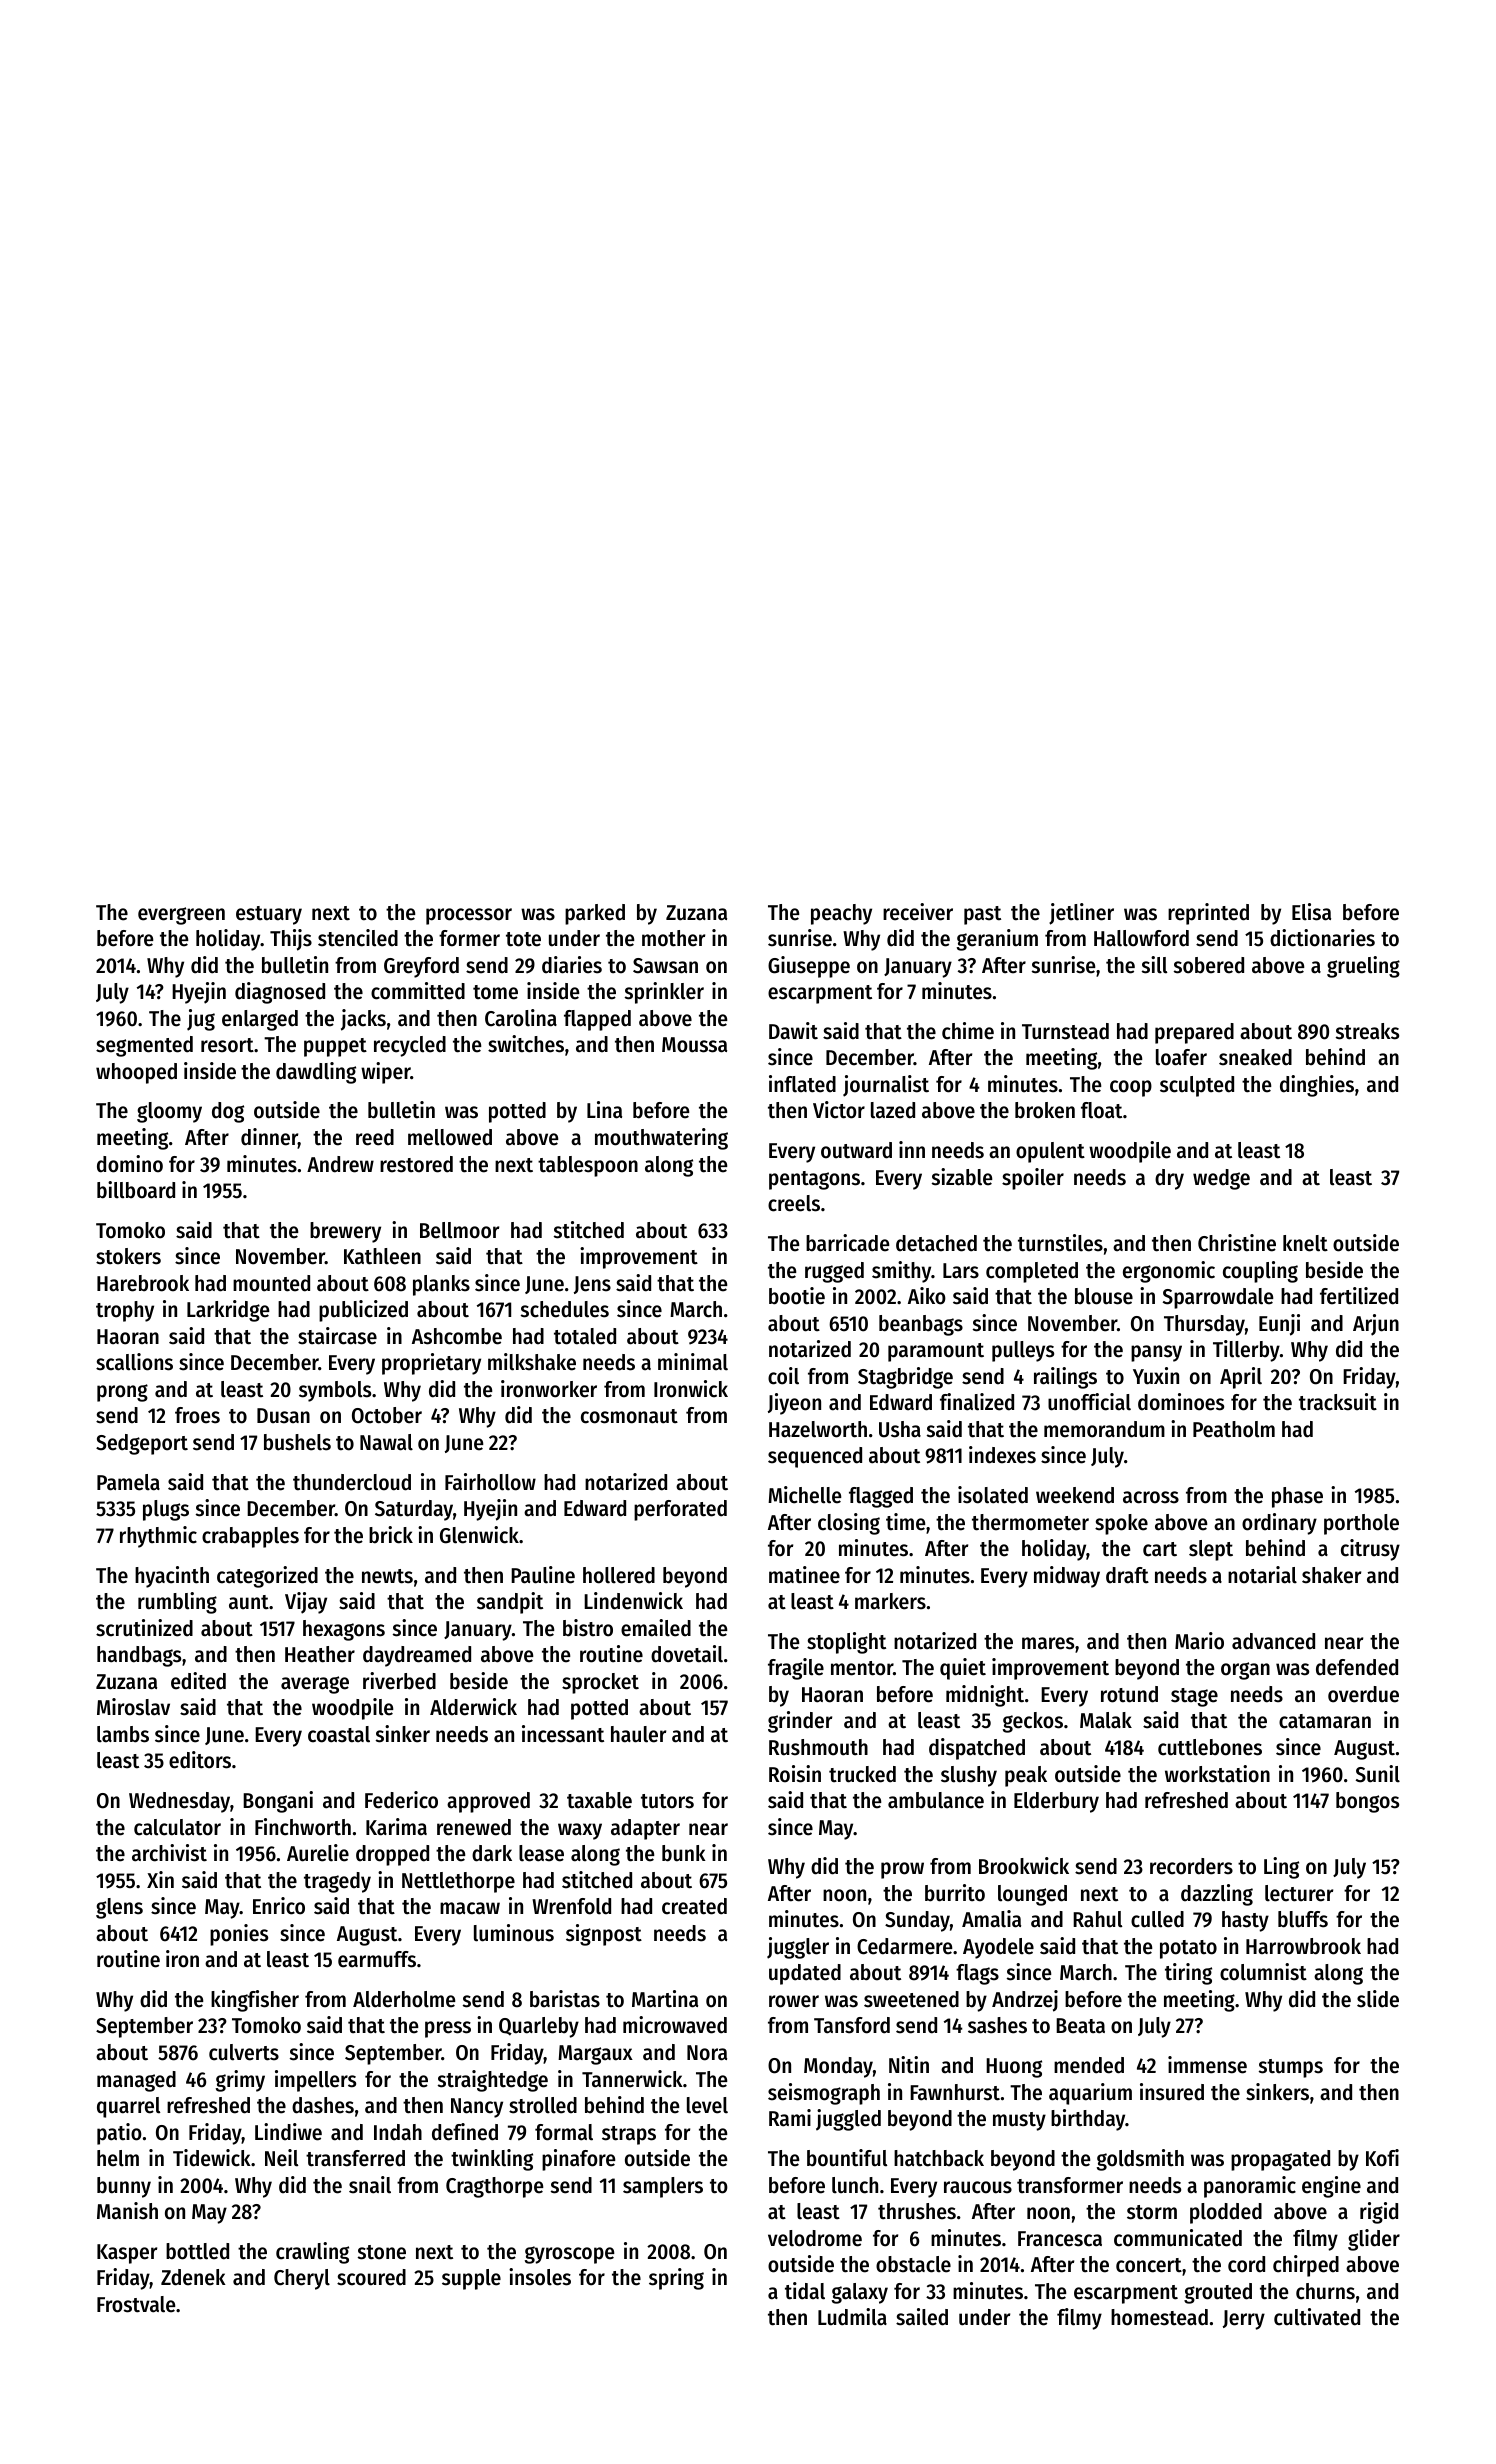 Image resolution: width=1496 pixels, height=2464 pixels. I want to click on citrusy, so click(1370, 1550).
